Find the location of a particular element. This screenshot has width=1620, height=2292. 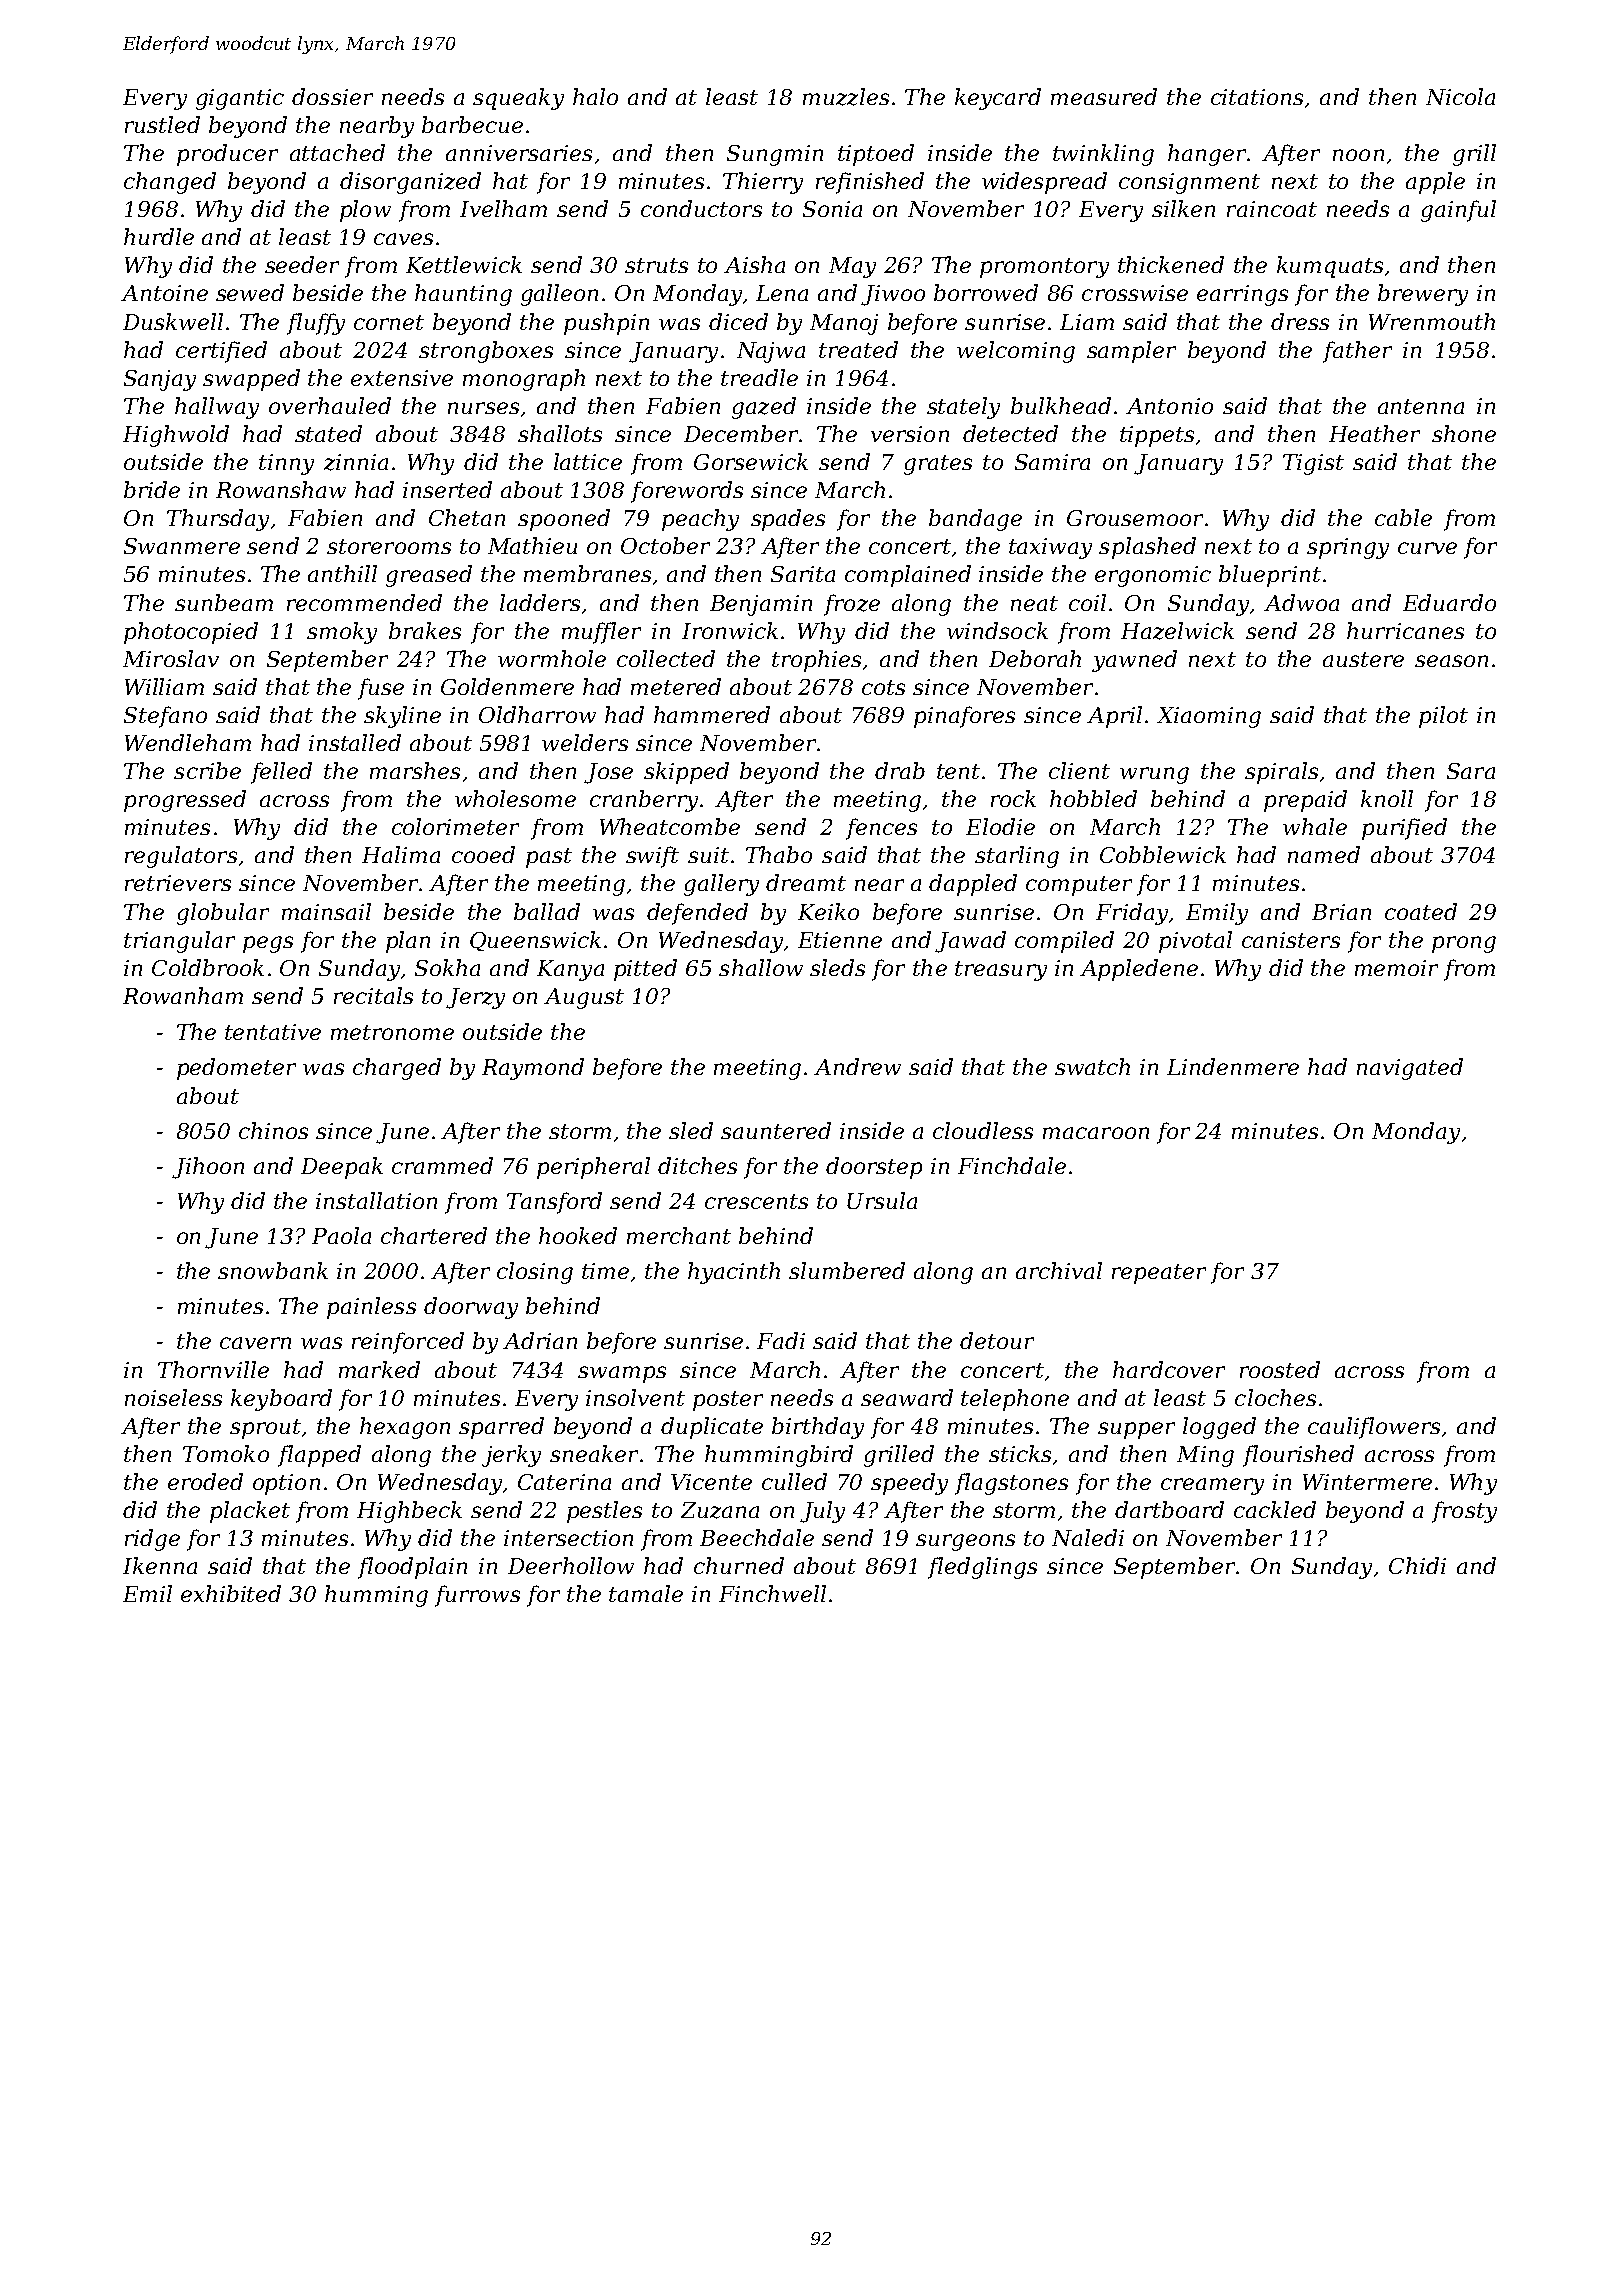

Keiko is located at coordinates (828, 911).
